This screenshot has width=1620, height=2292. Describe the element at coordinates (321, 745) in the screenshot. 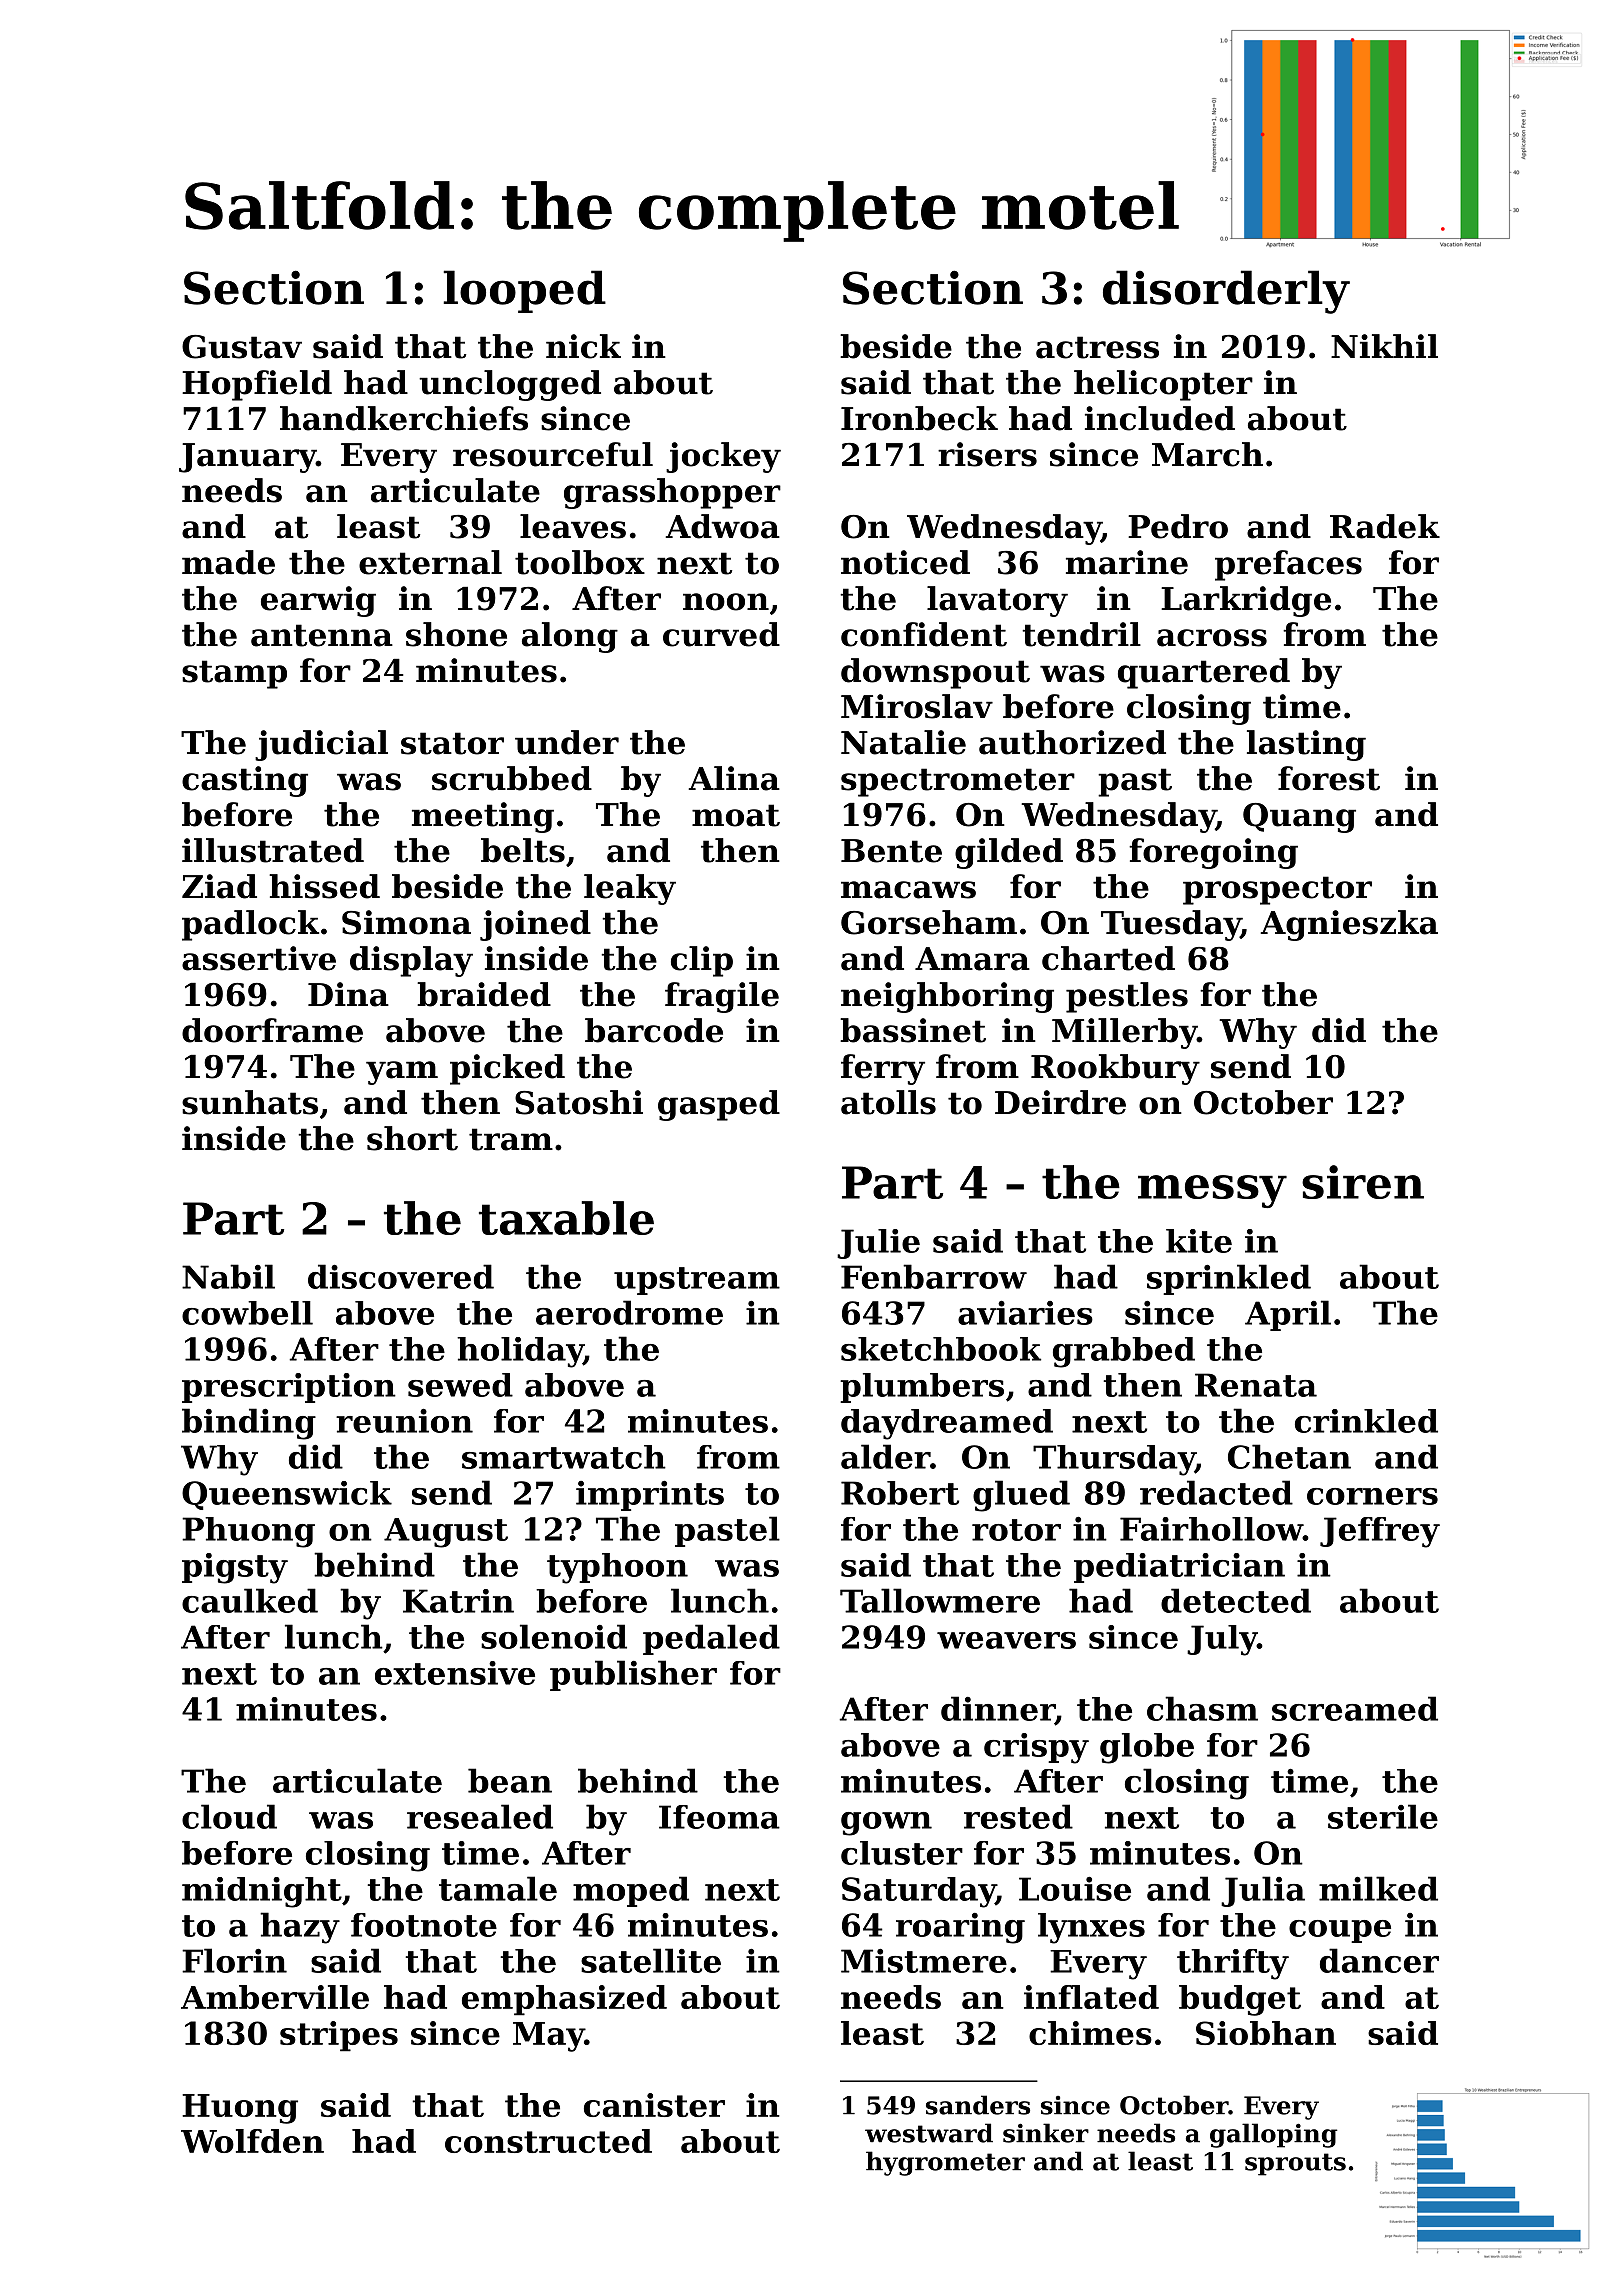

I see `judicial` at that location.
